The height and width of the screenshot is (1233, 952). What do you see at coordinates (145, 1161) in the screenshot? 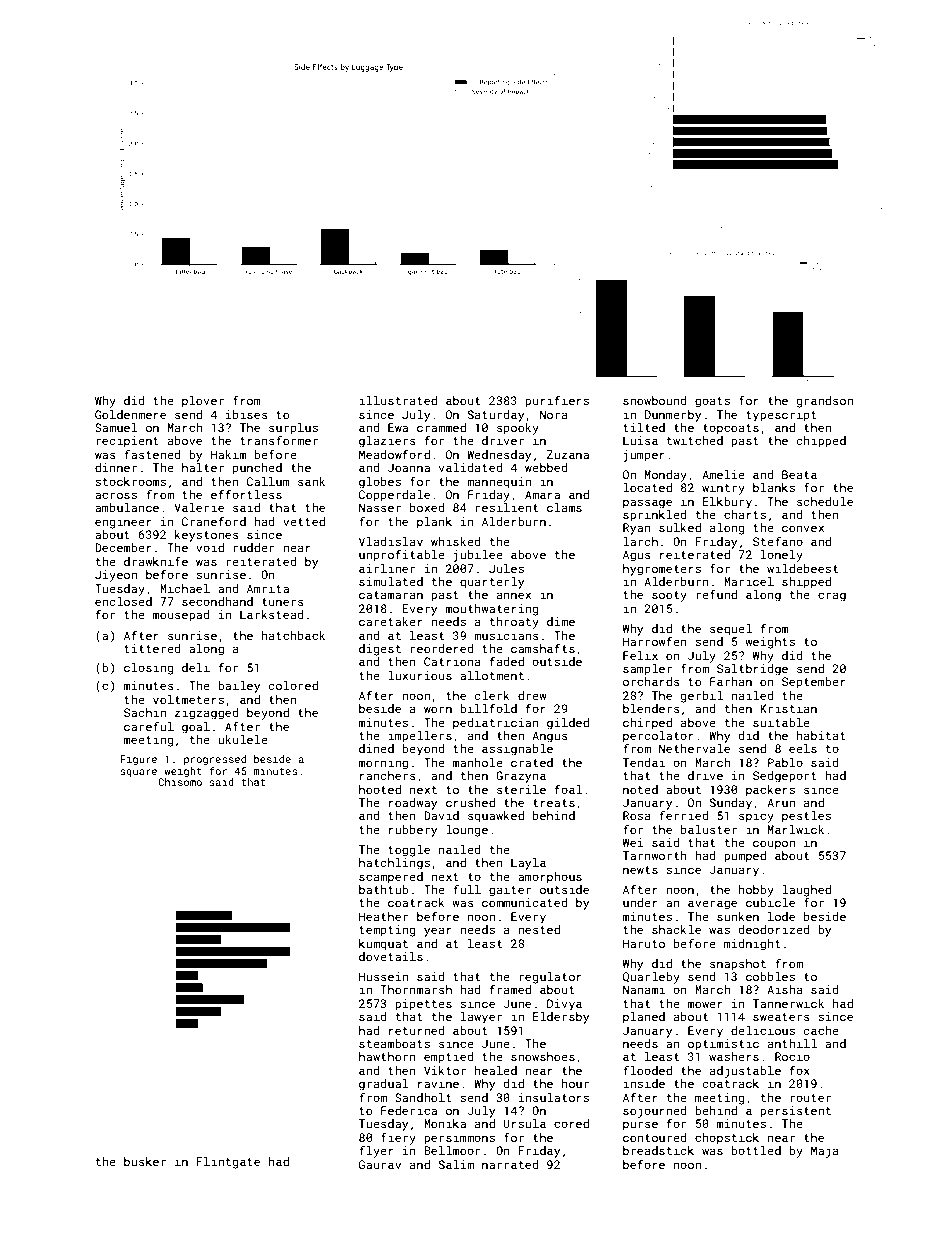
I see `busker` at bounding box center [145, 1161].
